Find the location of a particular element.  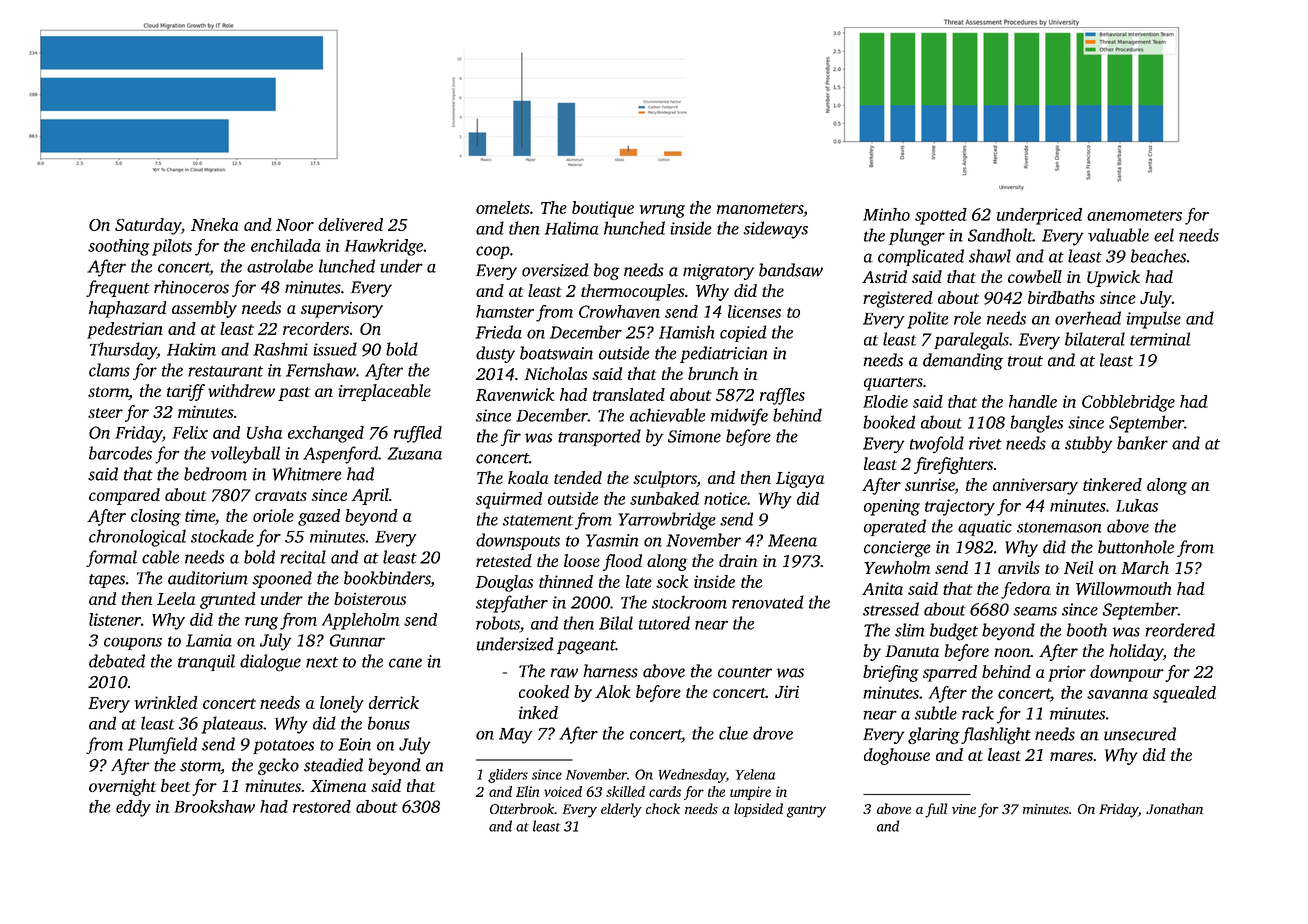

manometers is located at coordinates (760, 208).
